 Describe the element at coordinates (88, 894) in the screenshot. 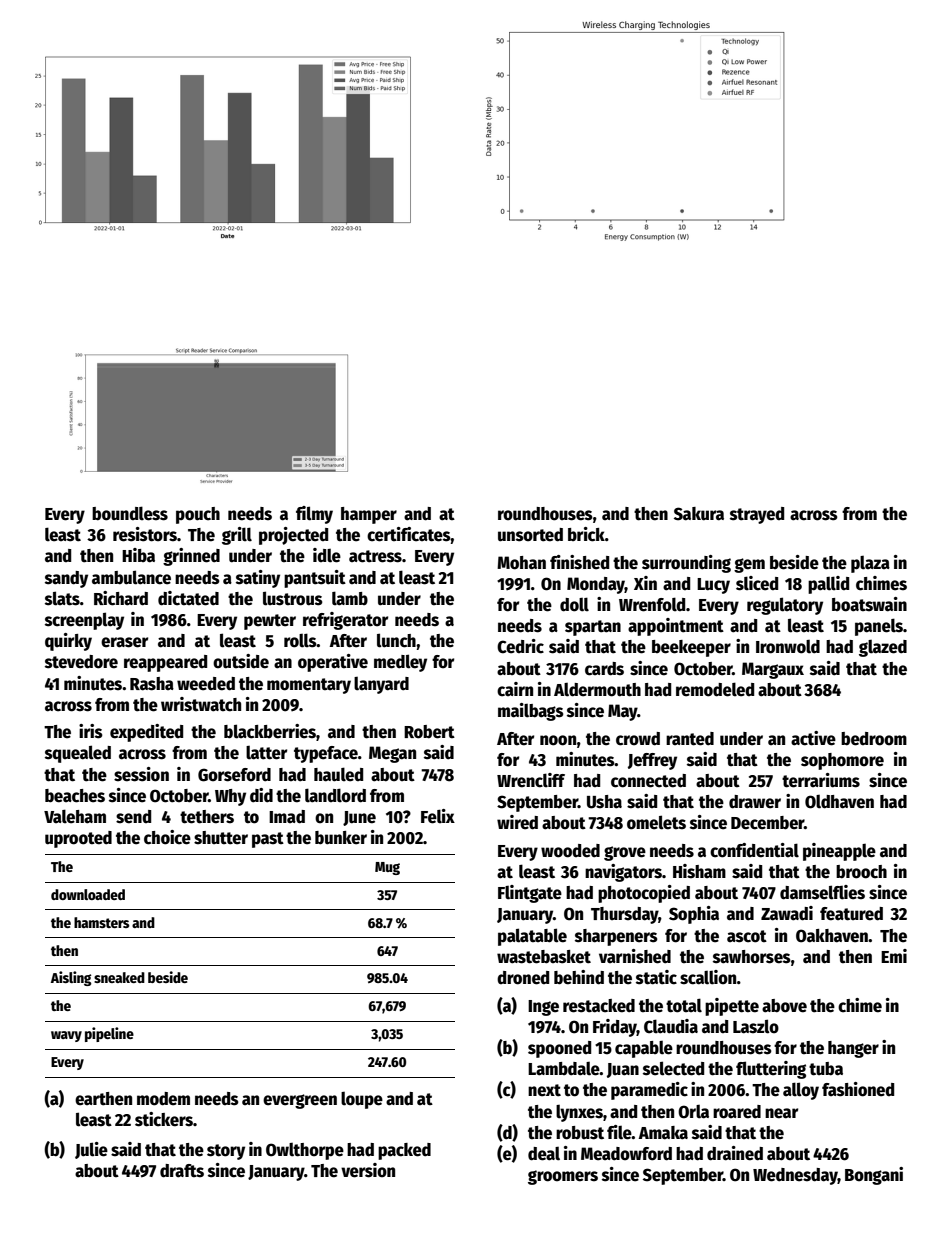

I see `downloaded` at that location.
